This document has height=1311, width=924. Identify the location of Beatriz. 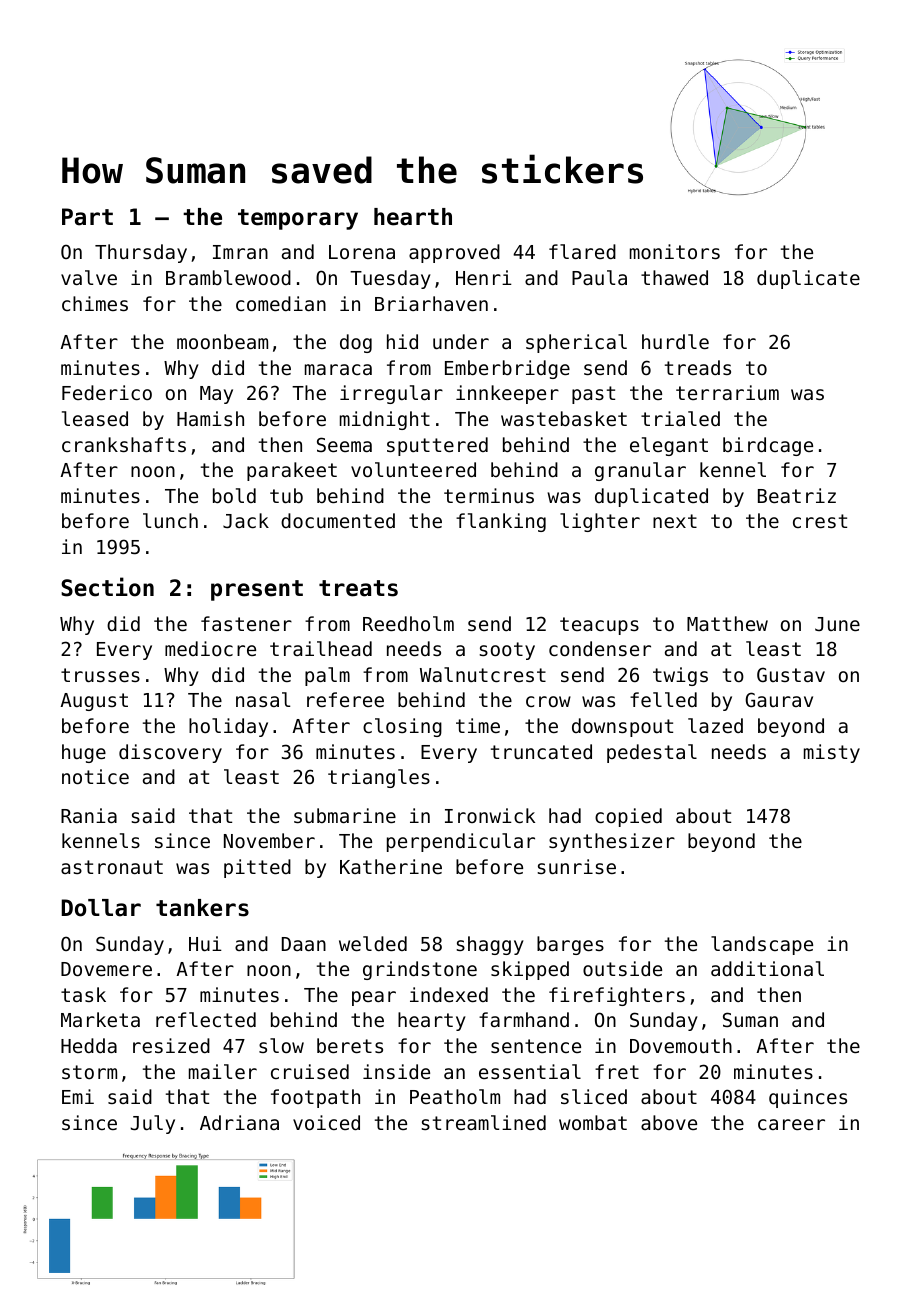
(797, 495).
